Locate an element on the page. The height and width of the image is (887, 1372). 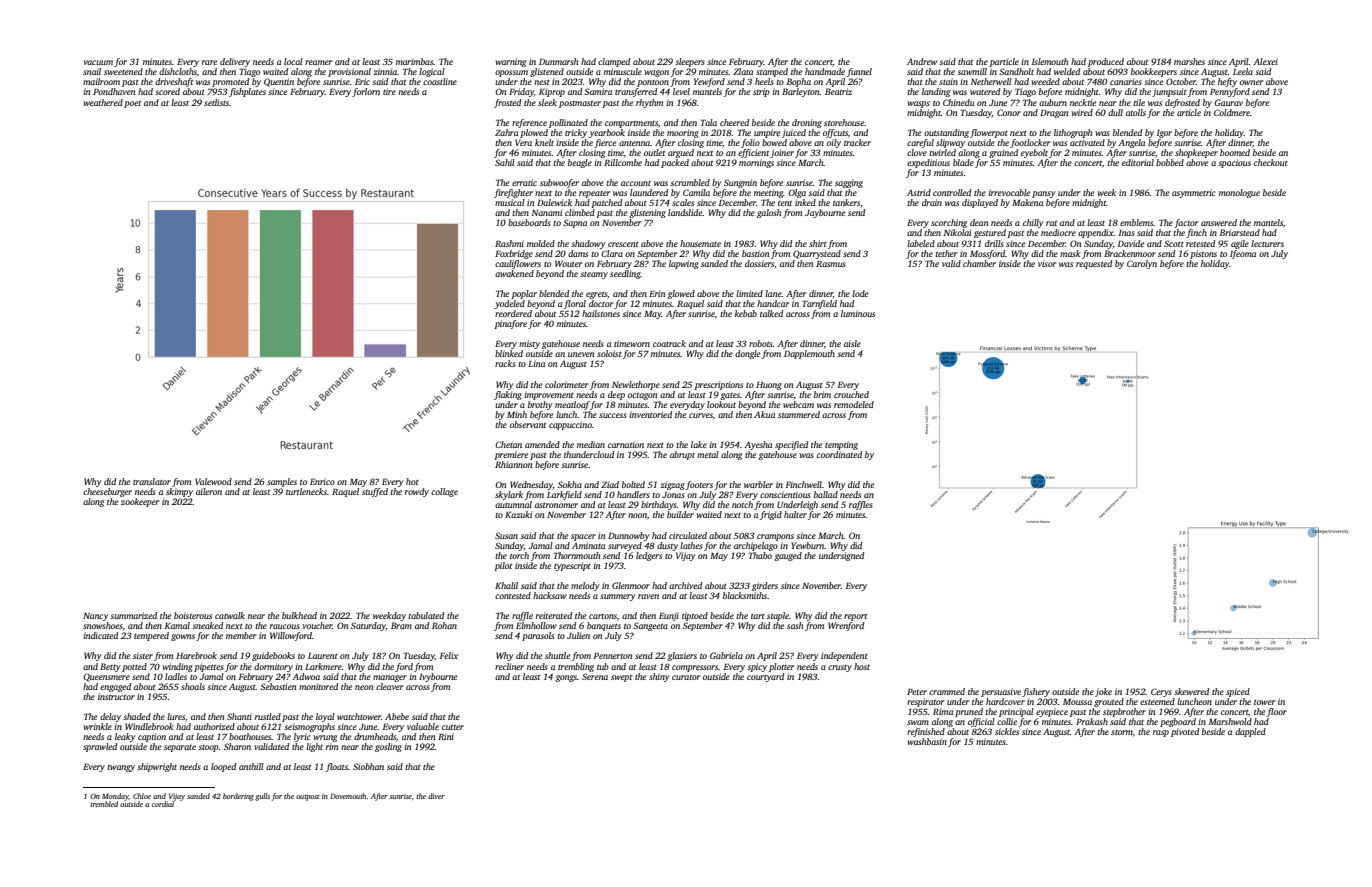
mask is located at coordinates (1070, 253).
